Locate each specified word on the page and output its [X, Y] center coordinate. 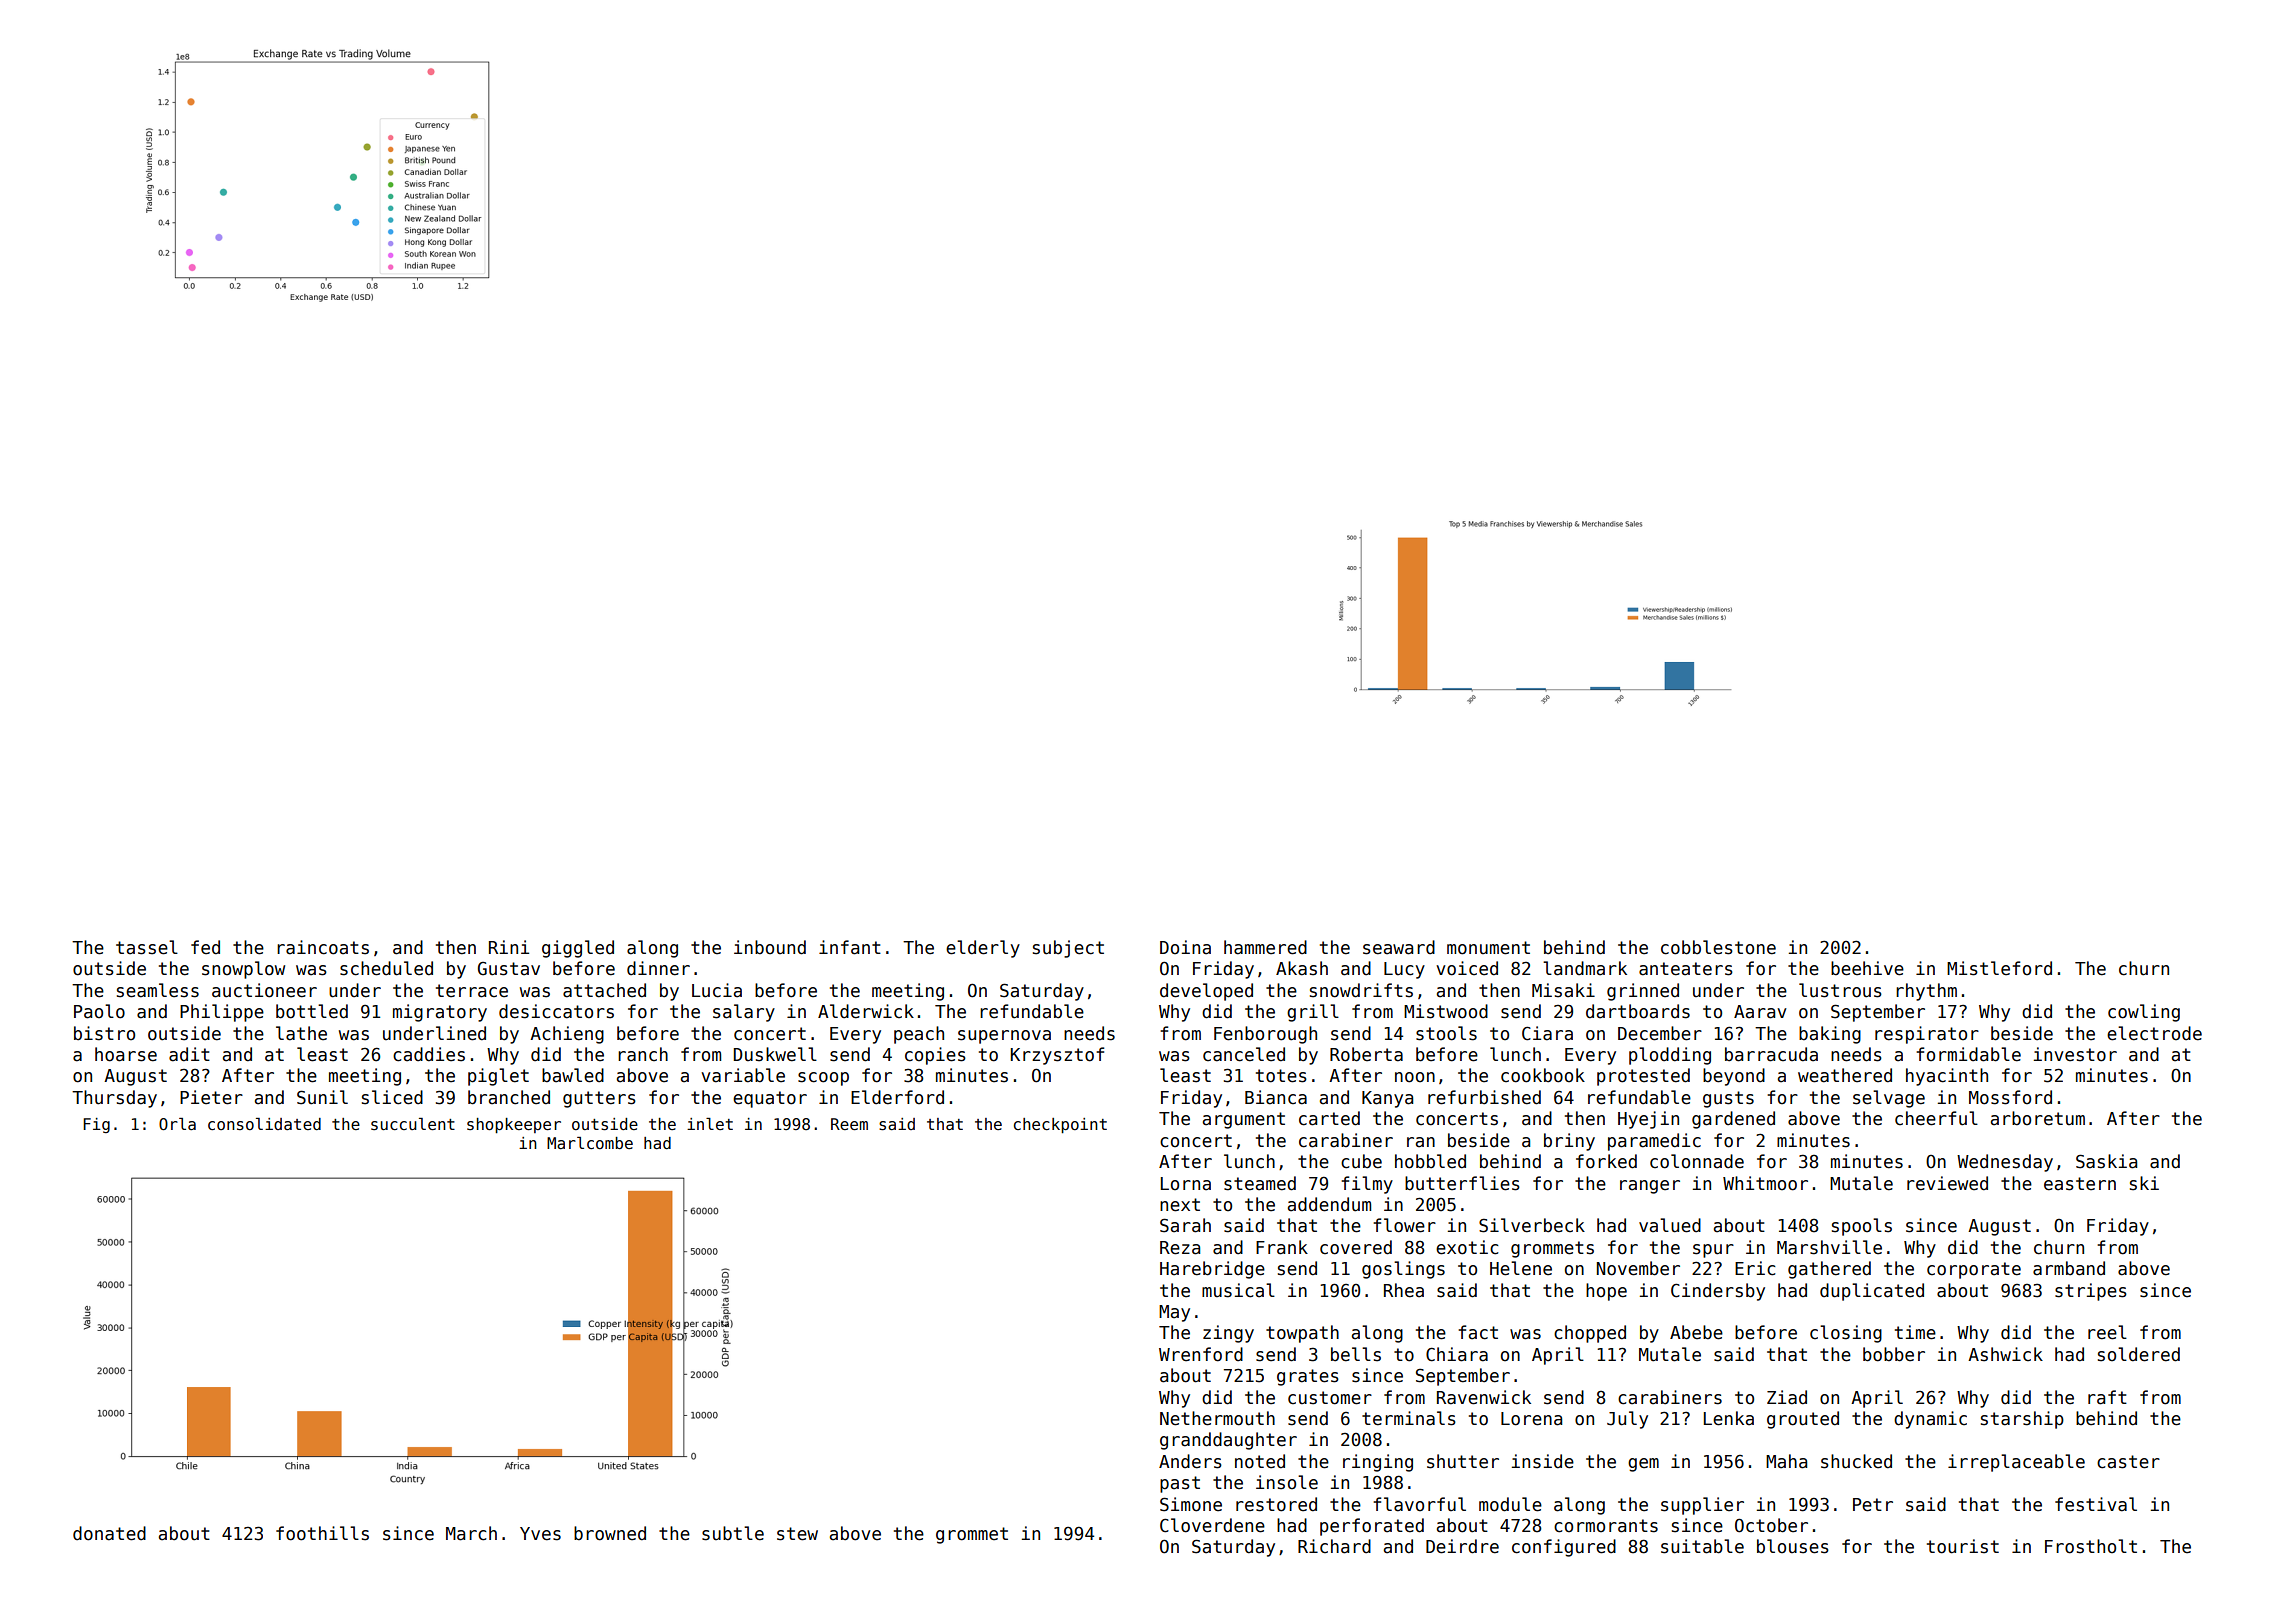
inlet [710, 1124]
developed [1206, 992]
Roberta [1366, 1054]
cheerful [1936, 1118]
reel [2107, 1332]
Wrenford [1201, 1354]
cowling [2144, 1013]
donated [109, 1533]
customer [1330, 1398]
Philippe [222, 1013]
